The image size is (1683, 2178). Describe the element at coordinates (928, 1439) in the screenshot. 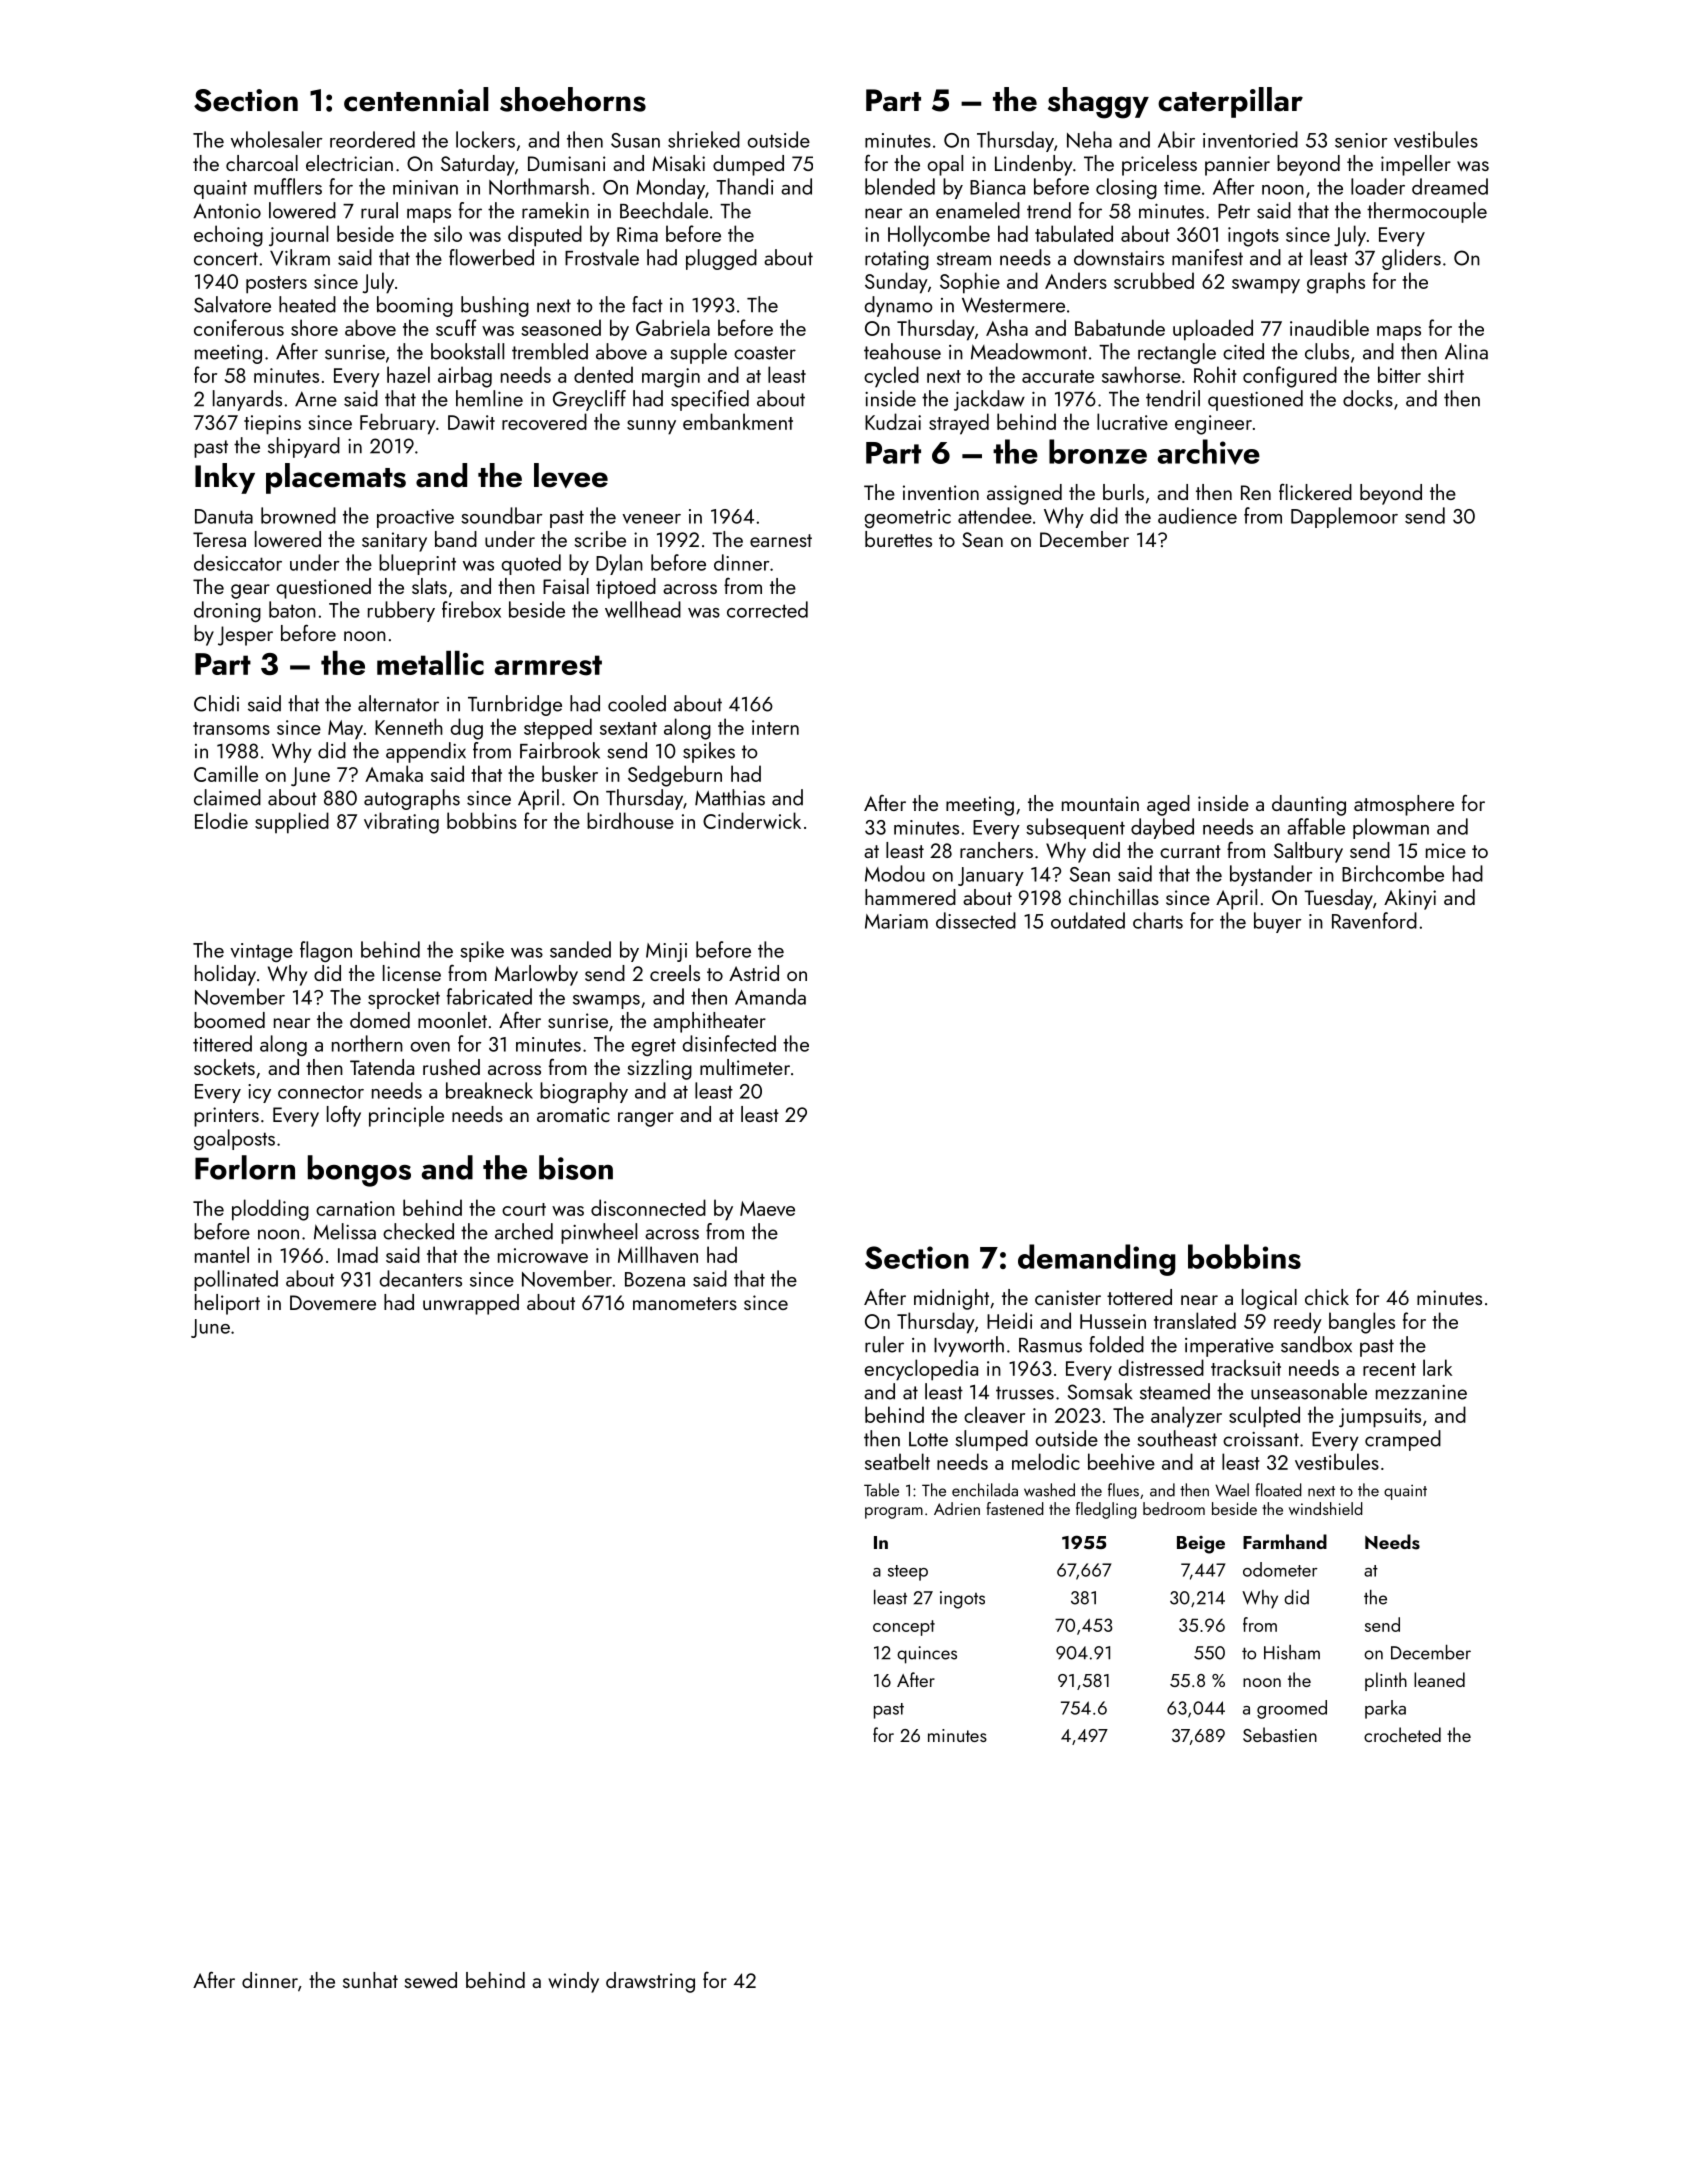

I see `Lotte` at that location.
